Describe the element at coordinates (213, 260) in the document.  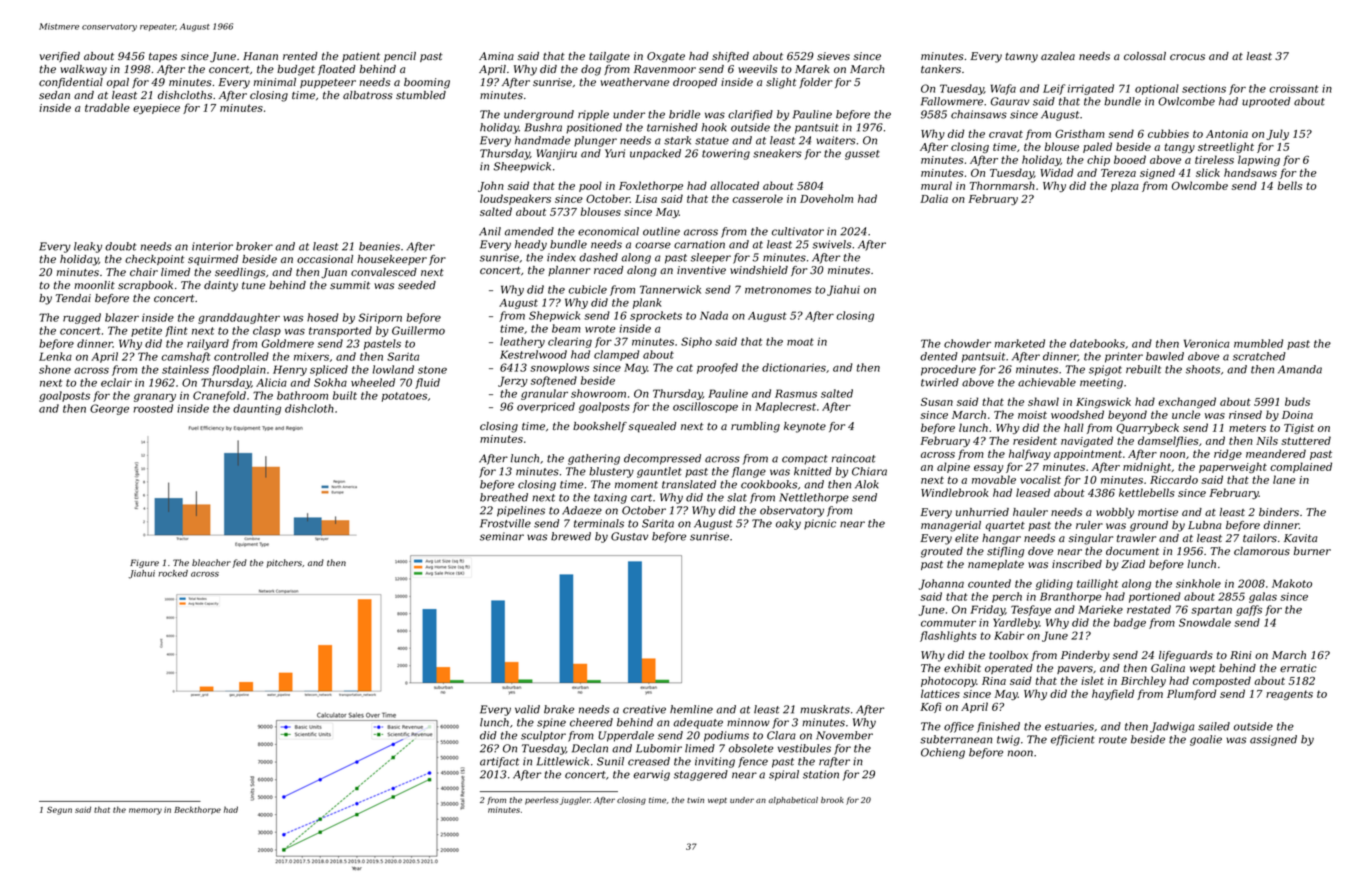
I see `squirmed` at that location.
